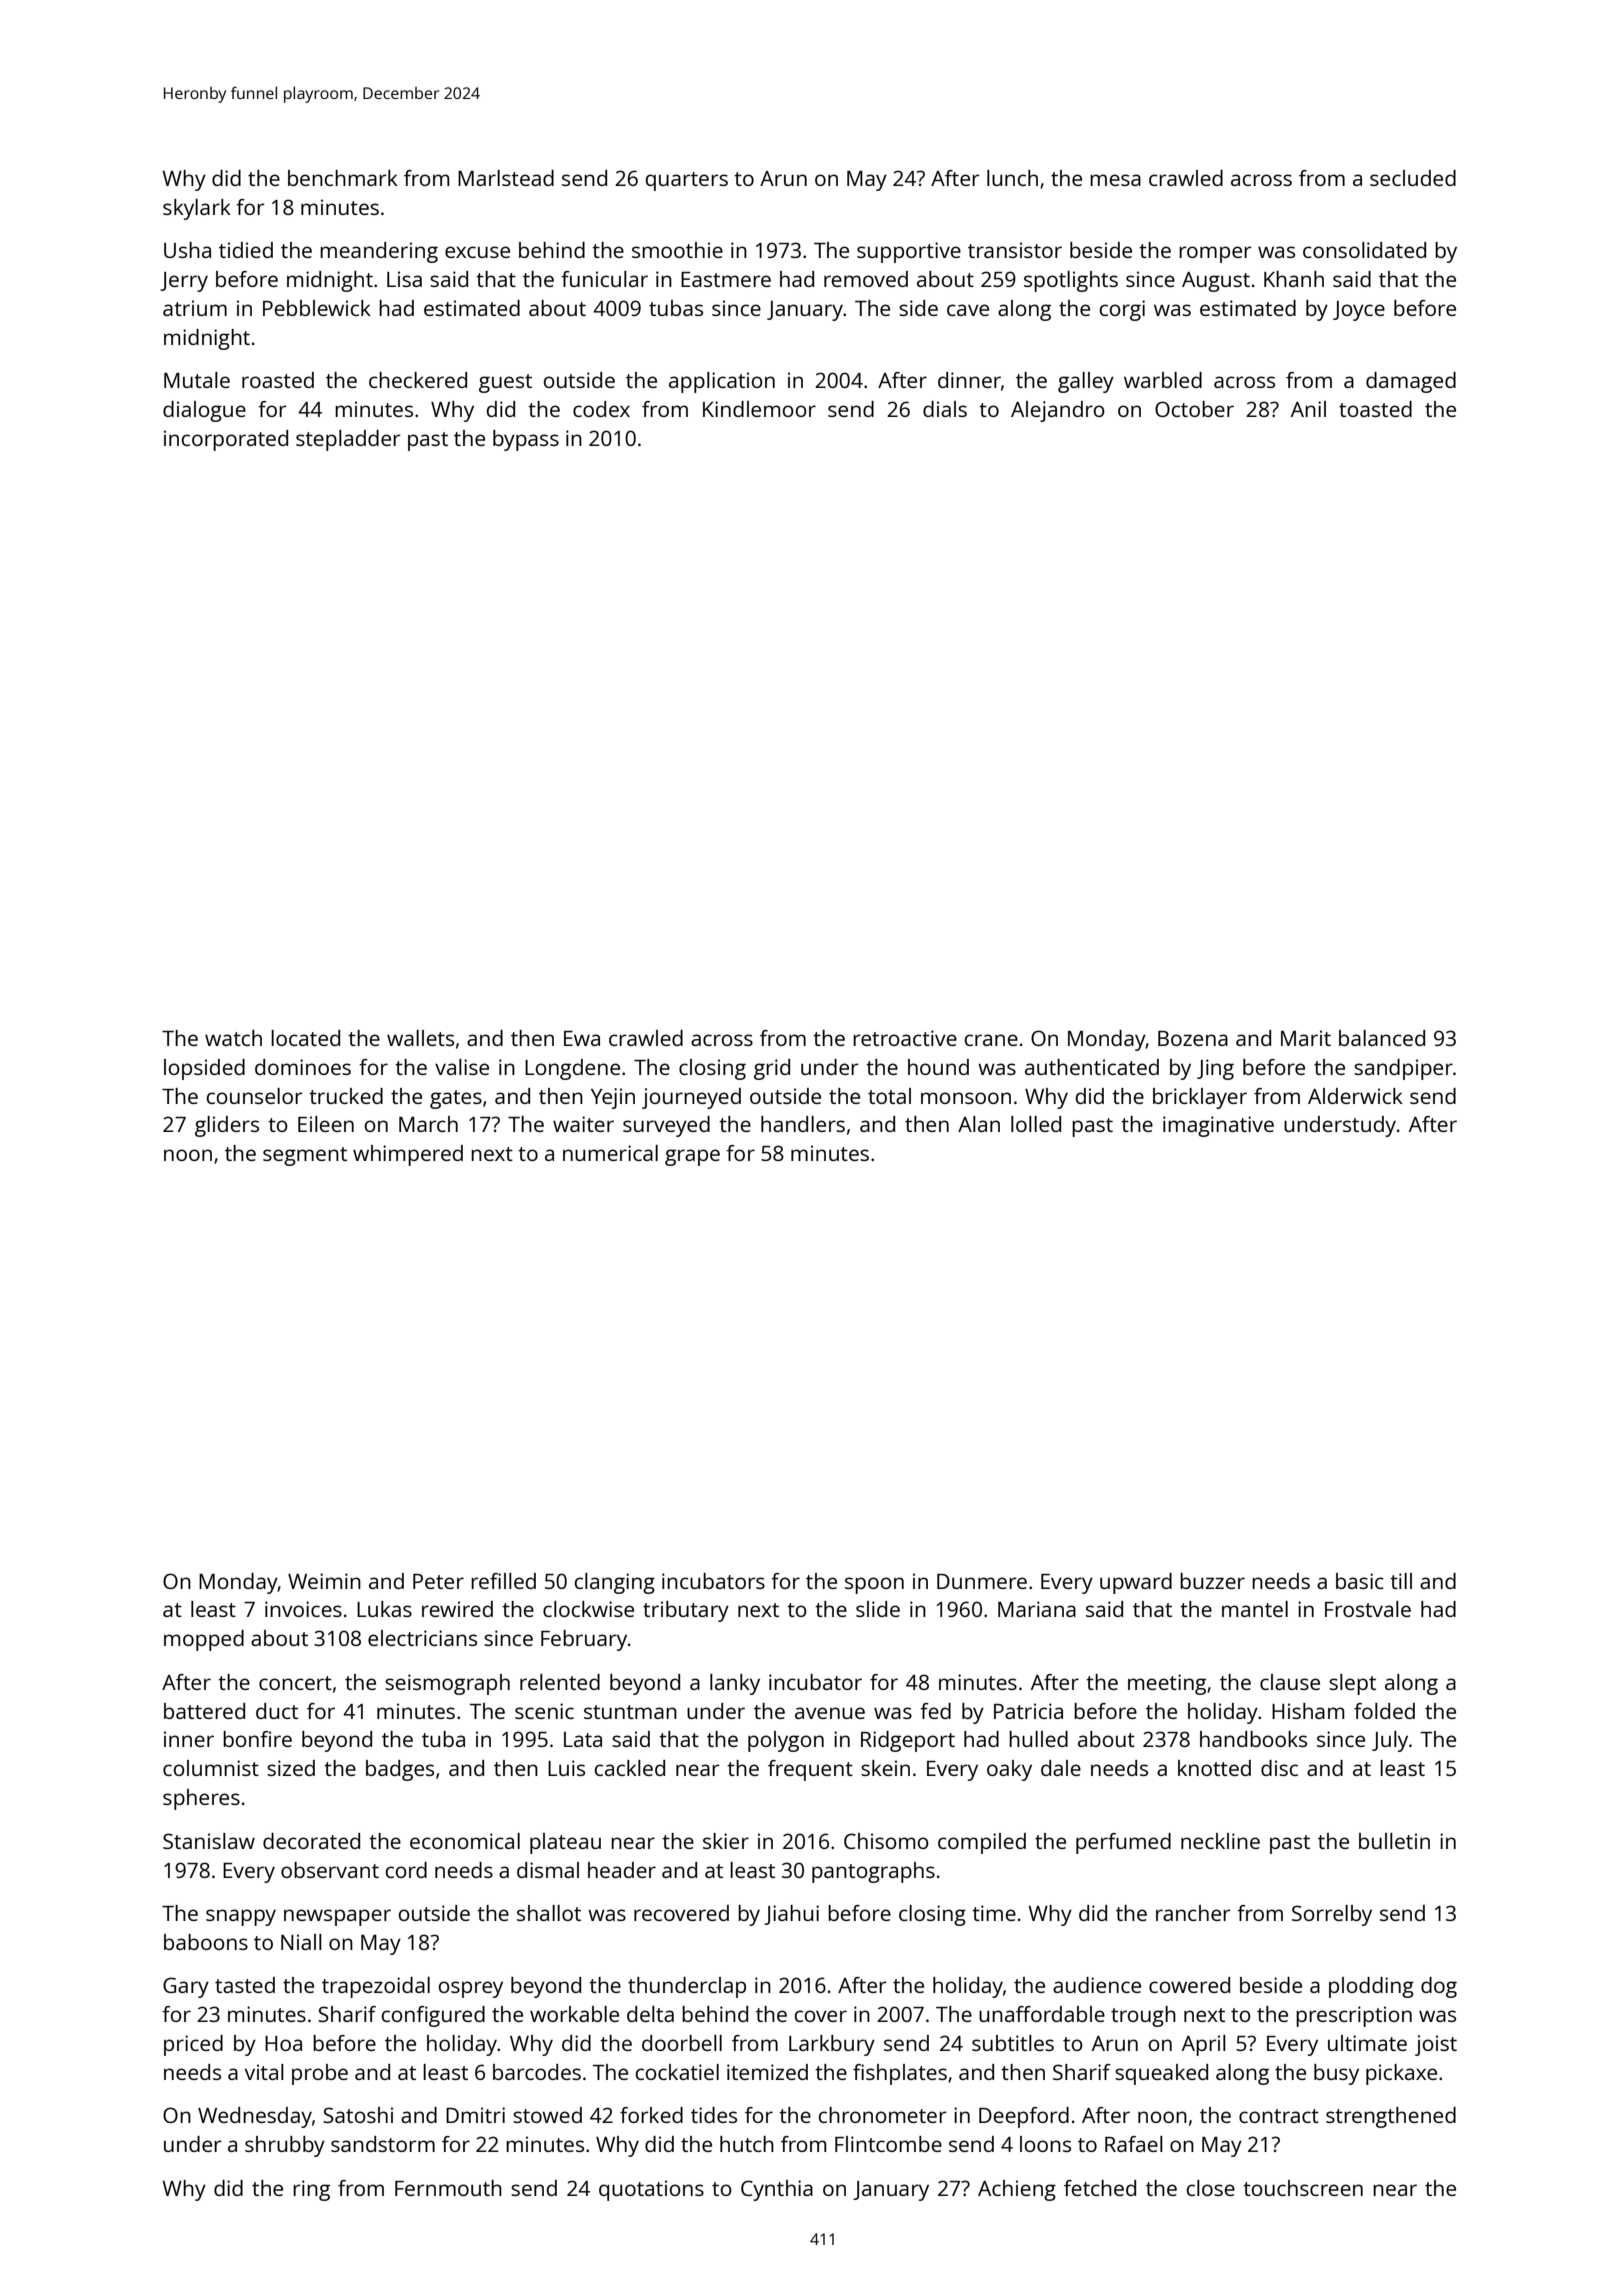 The width and height of the document is (1620, 2292). What do you see at coordinates (1211, 2188) in the document?
I see `close` at bounding box center [1211, 2188].
